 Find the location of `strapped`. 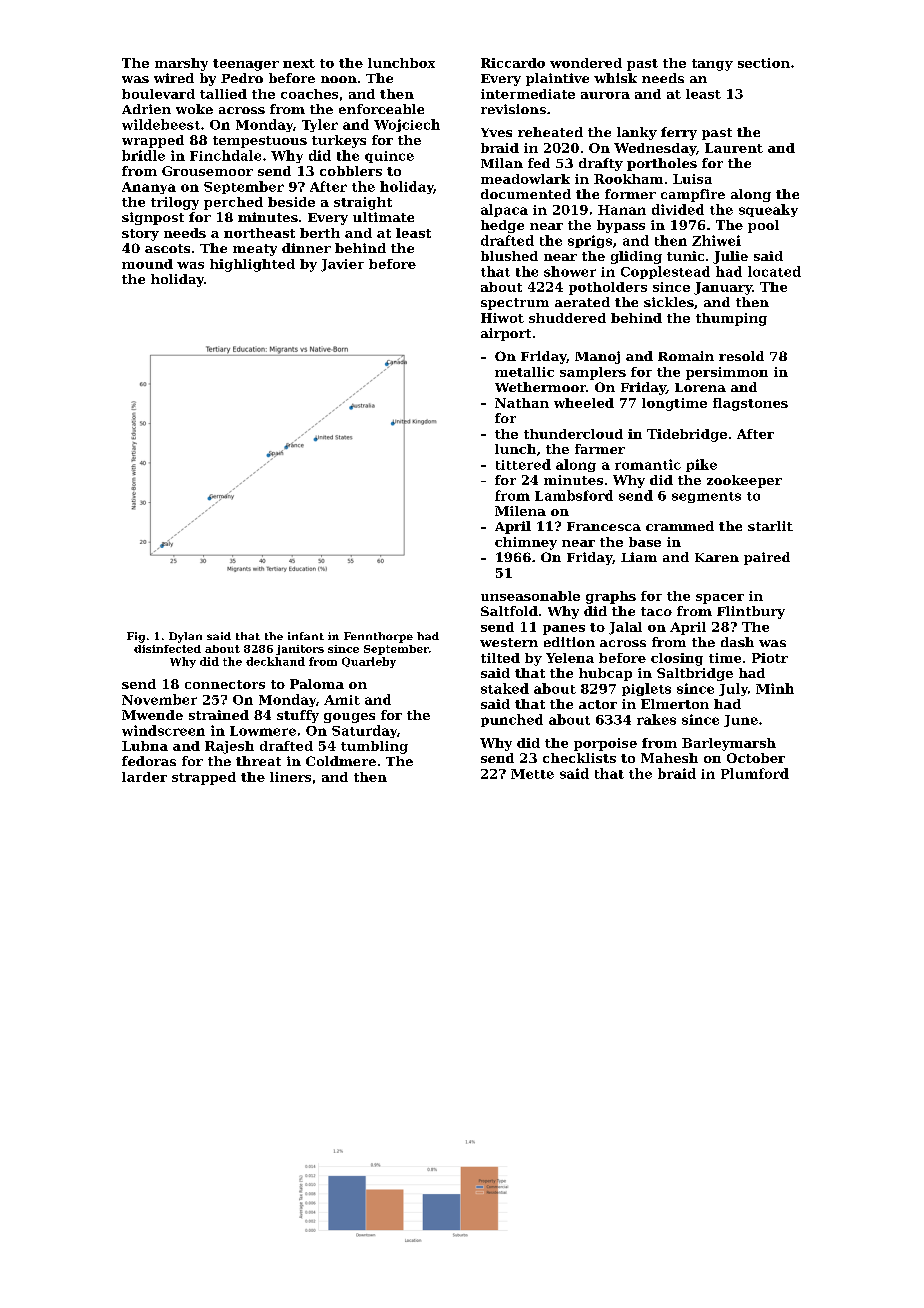

strapped is located at coordinates (204, 778).
